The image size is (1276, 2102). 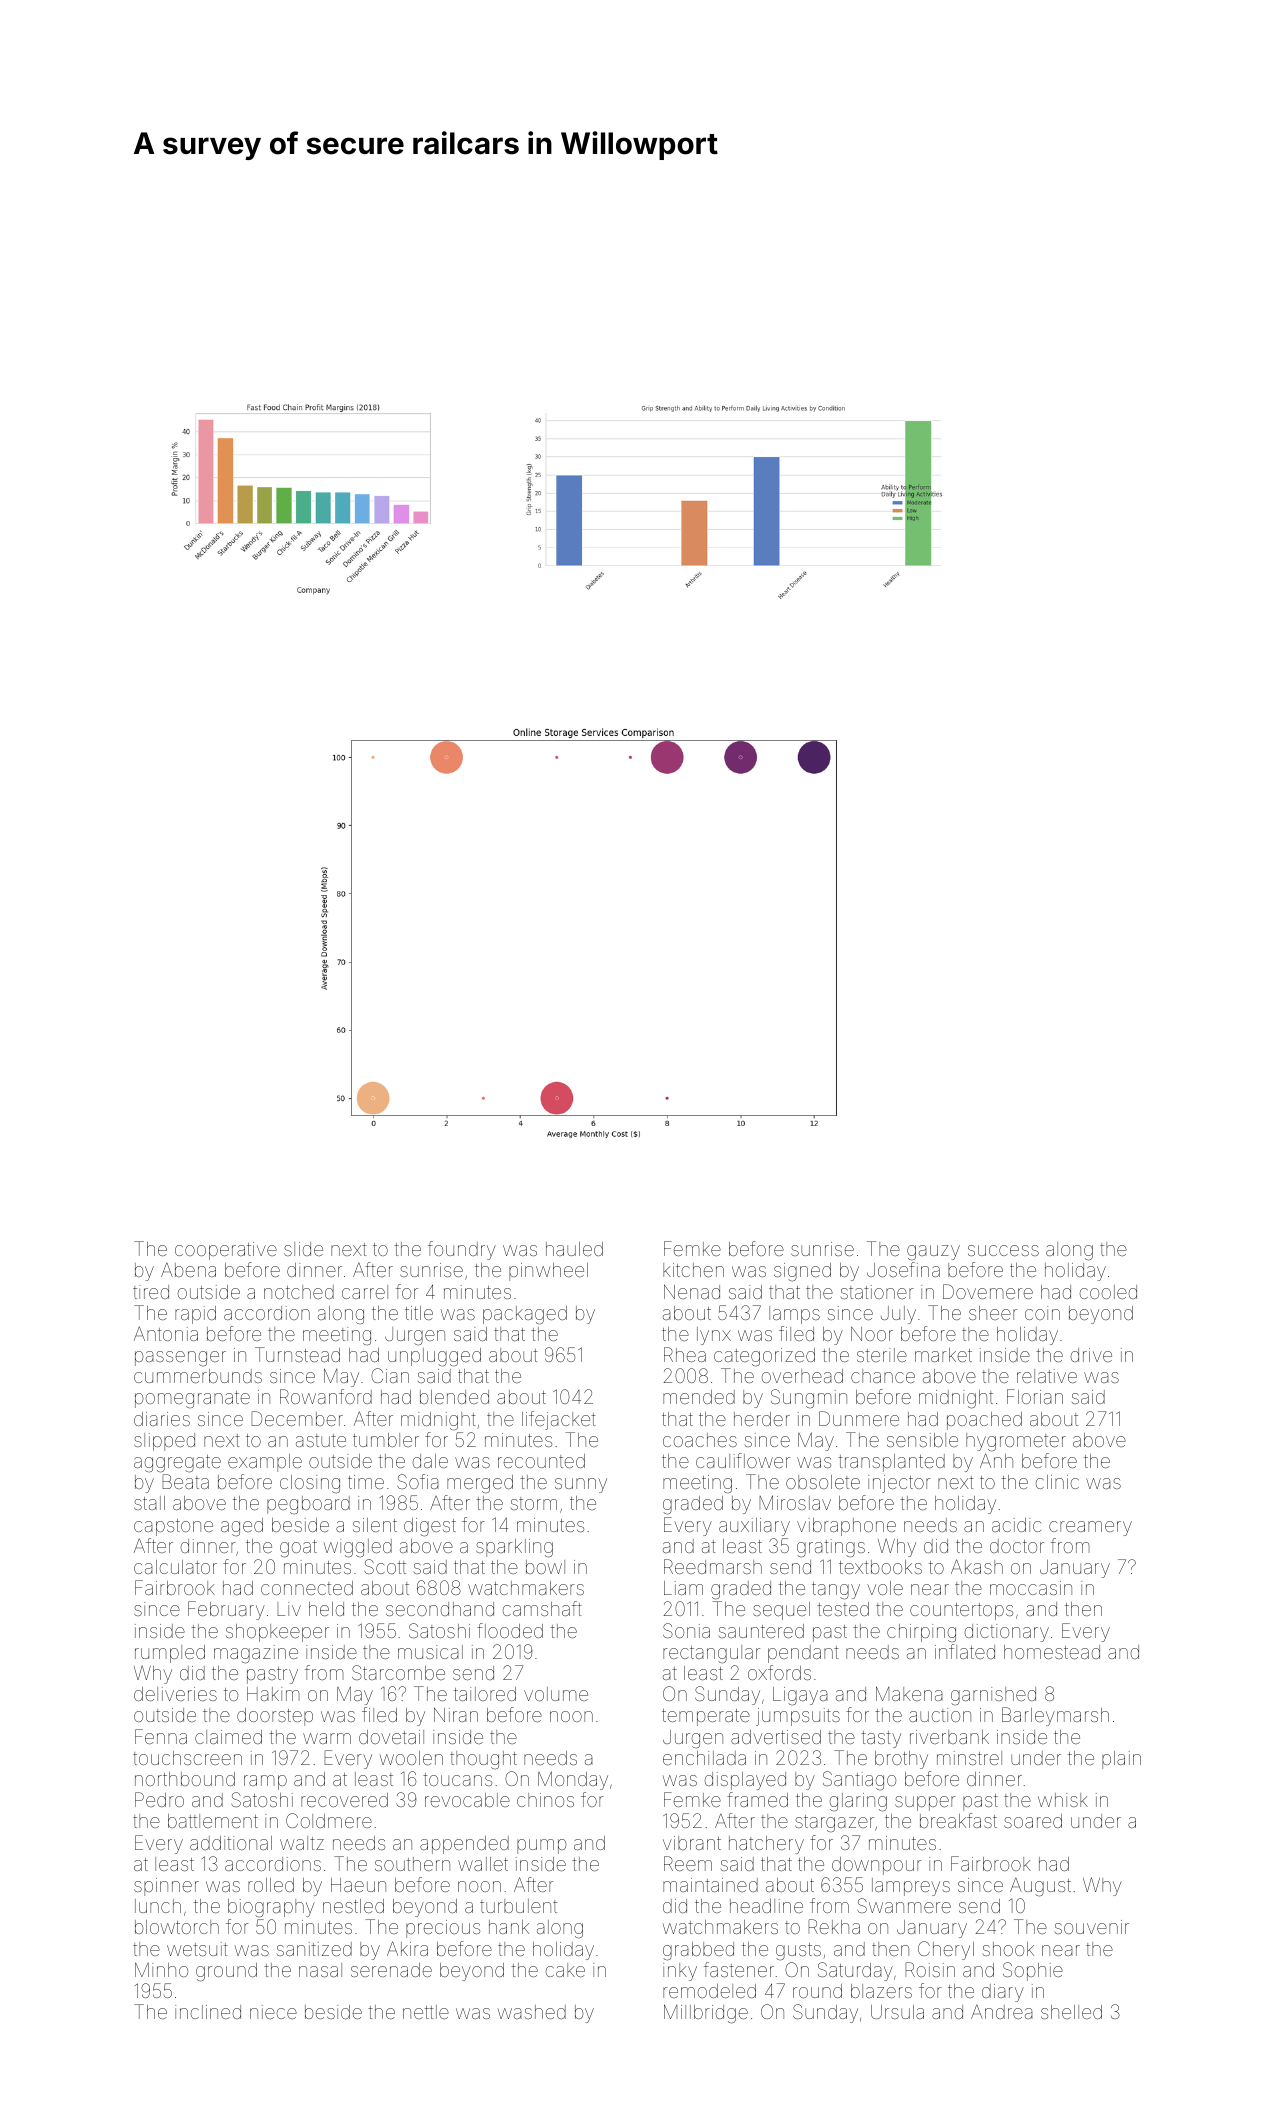 I want to click on nettle, so click(x=426, y=2012).
